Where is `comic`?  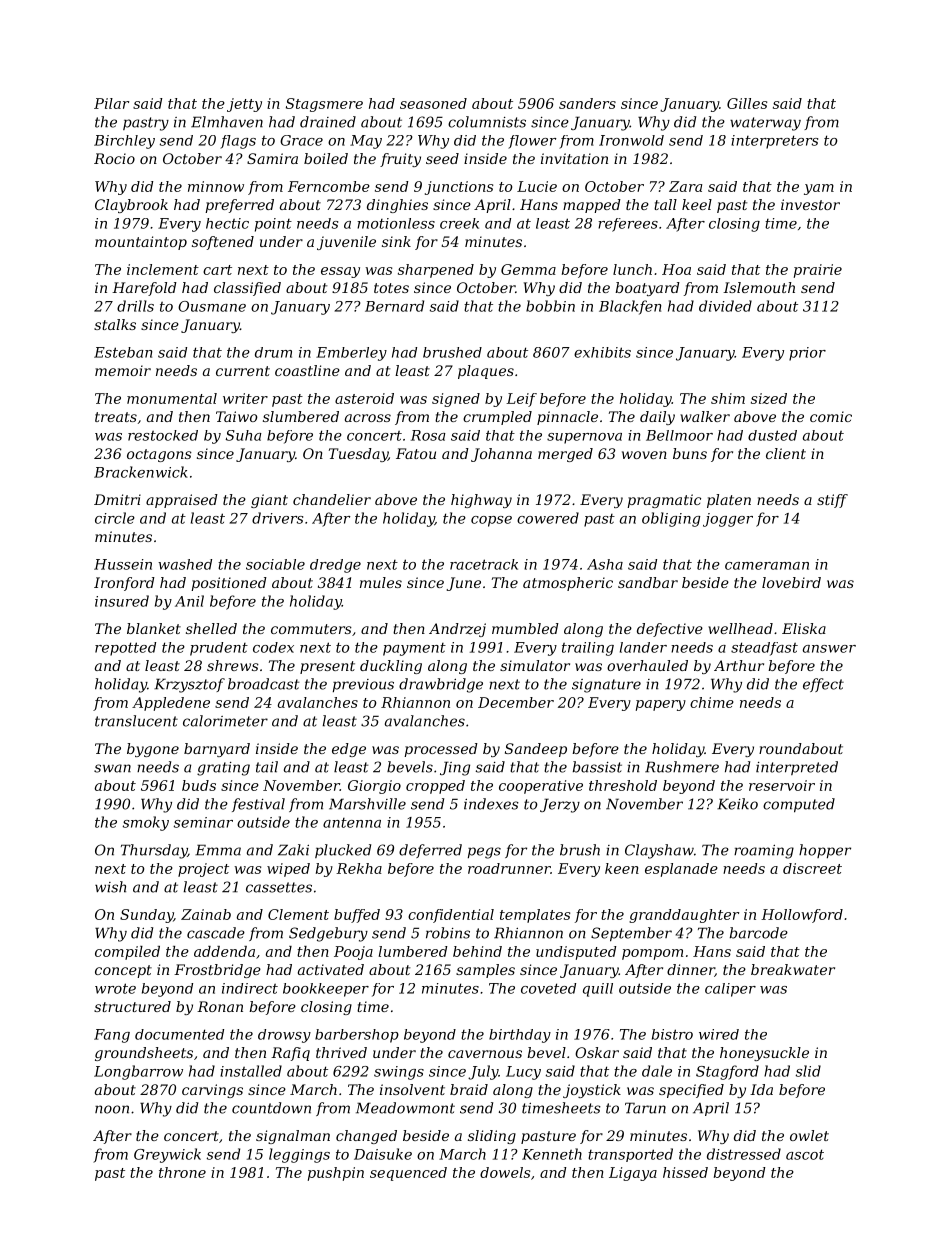 comic is located at coordinates (831, 416).
